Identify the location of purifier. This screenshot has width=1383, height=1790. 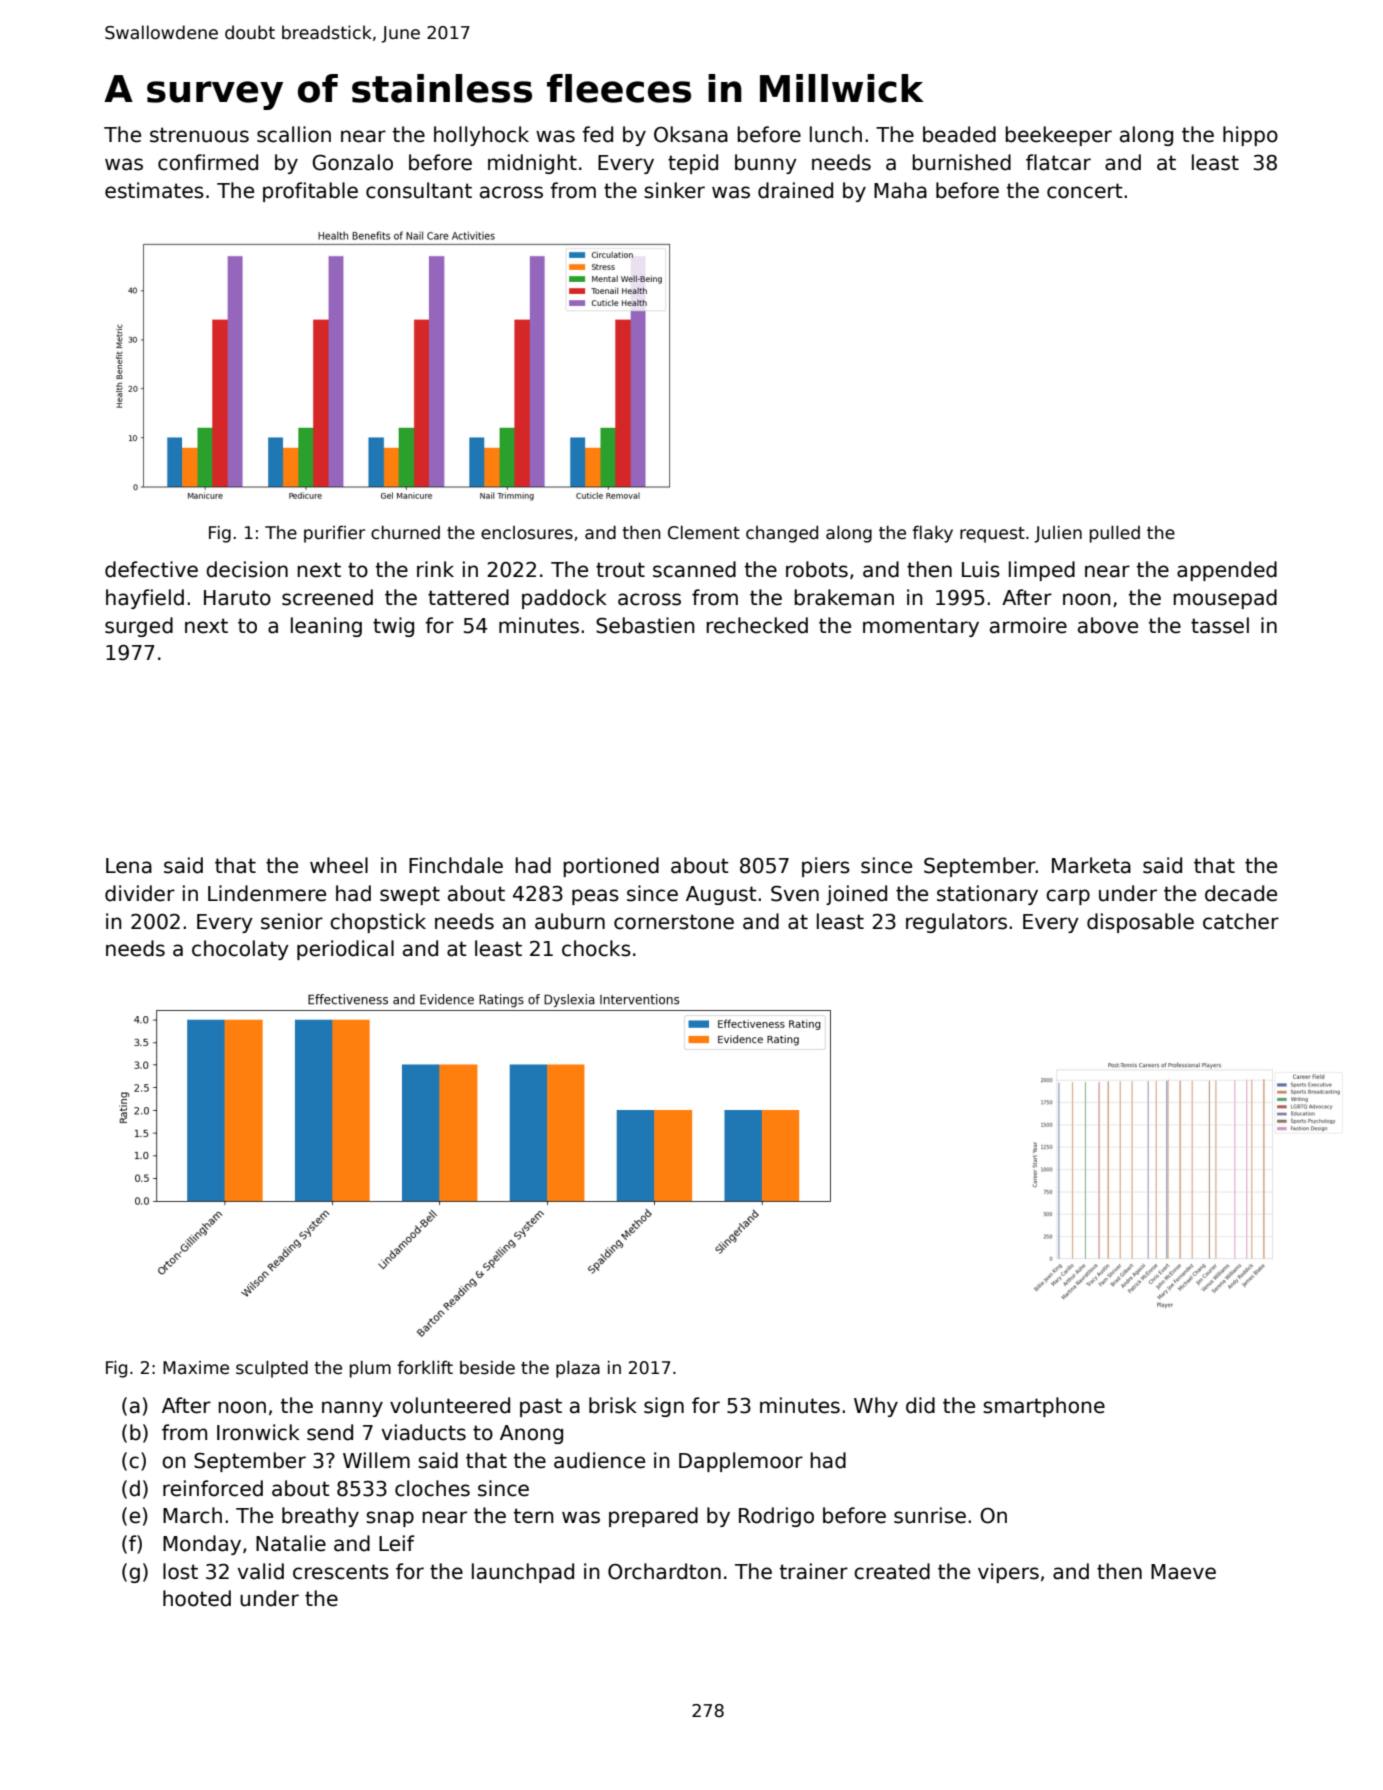
(334, 534).
